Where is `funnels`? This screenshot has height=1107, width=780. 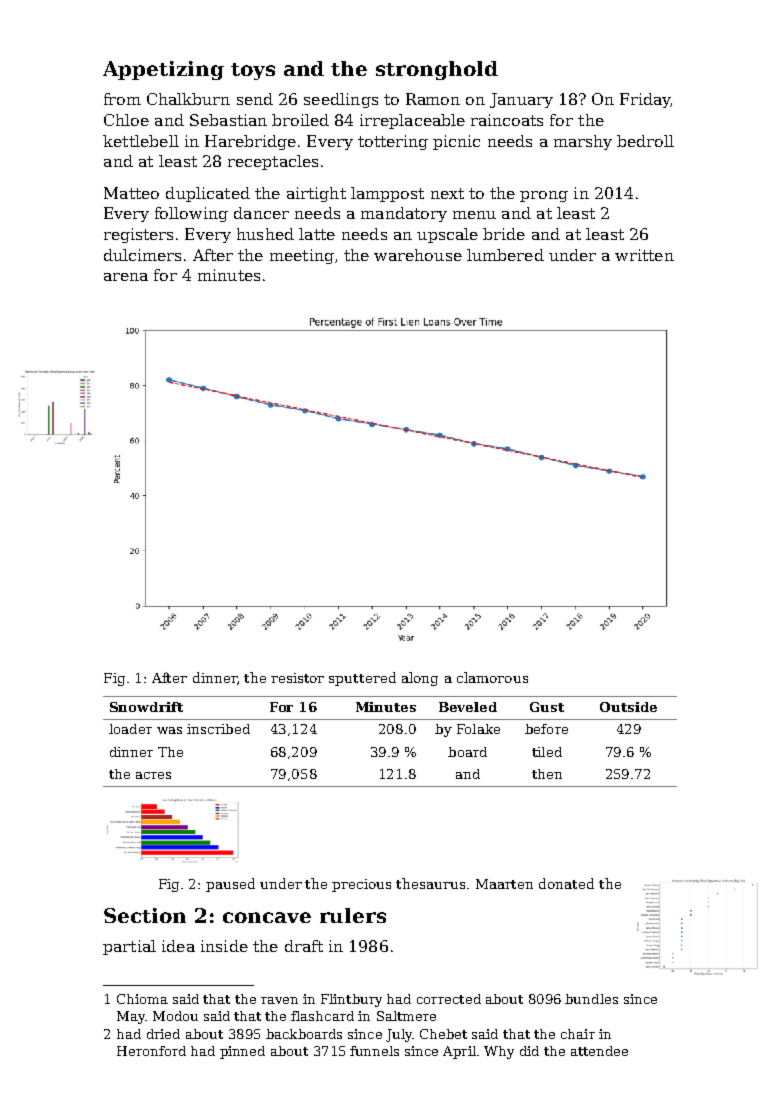
funnels is located at coordinates (374, 1051).
